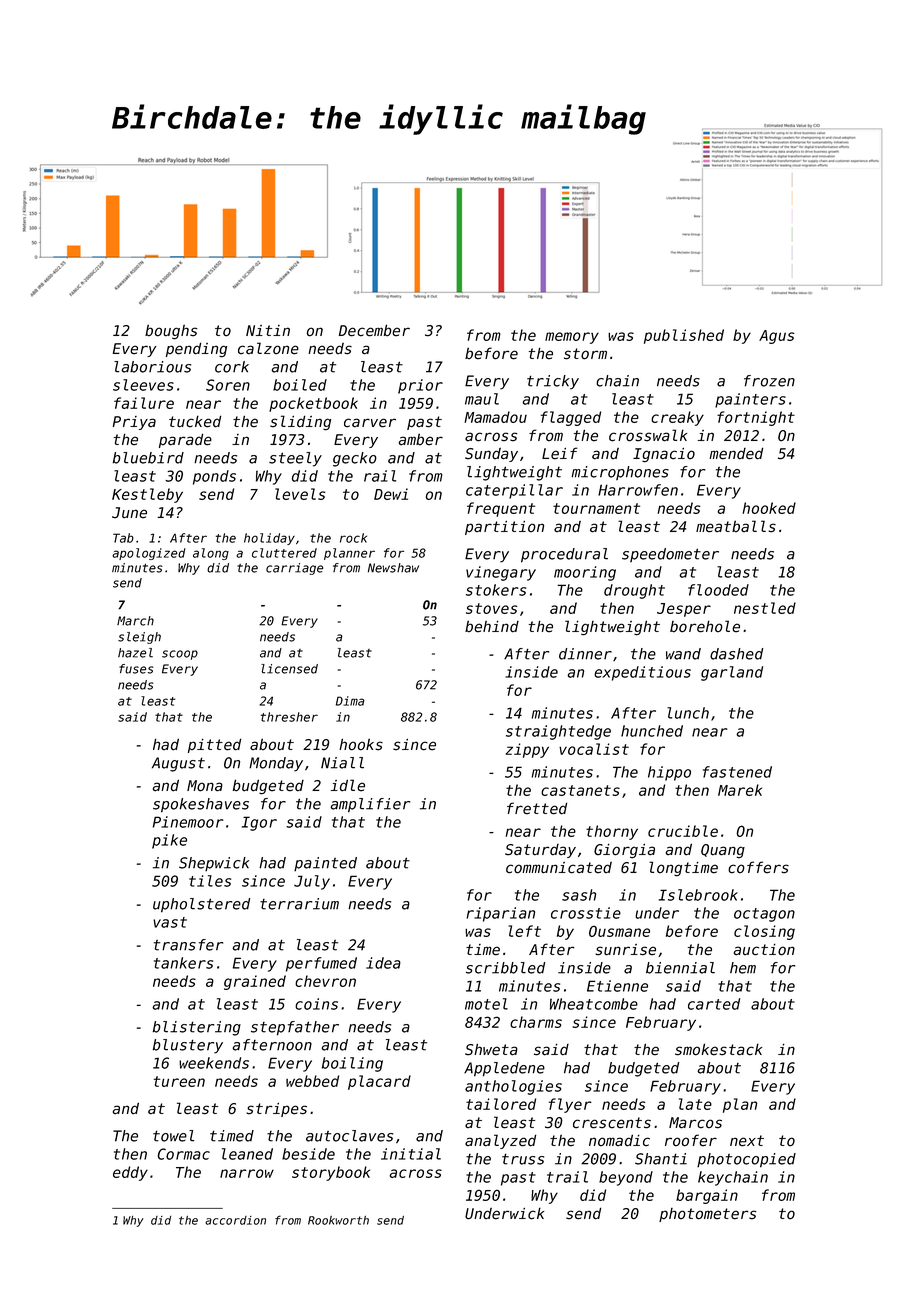  I want to click on fretted, so click(537, 808).
